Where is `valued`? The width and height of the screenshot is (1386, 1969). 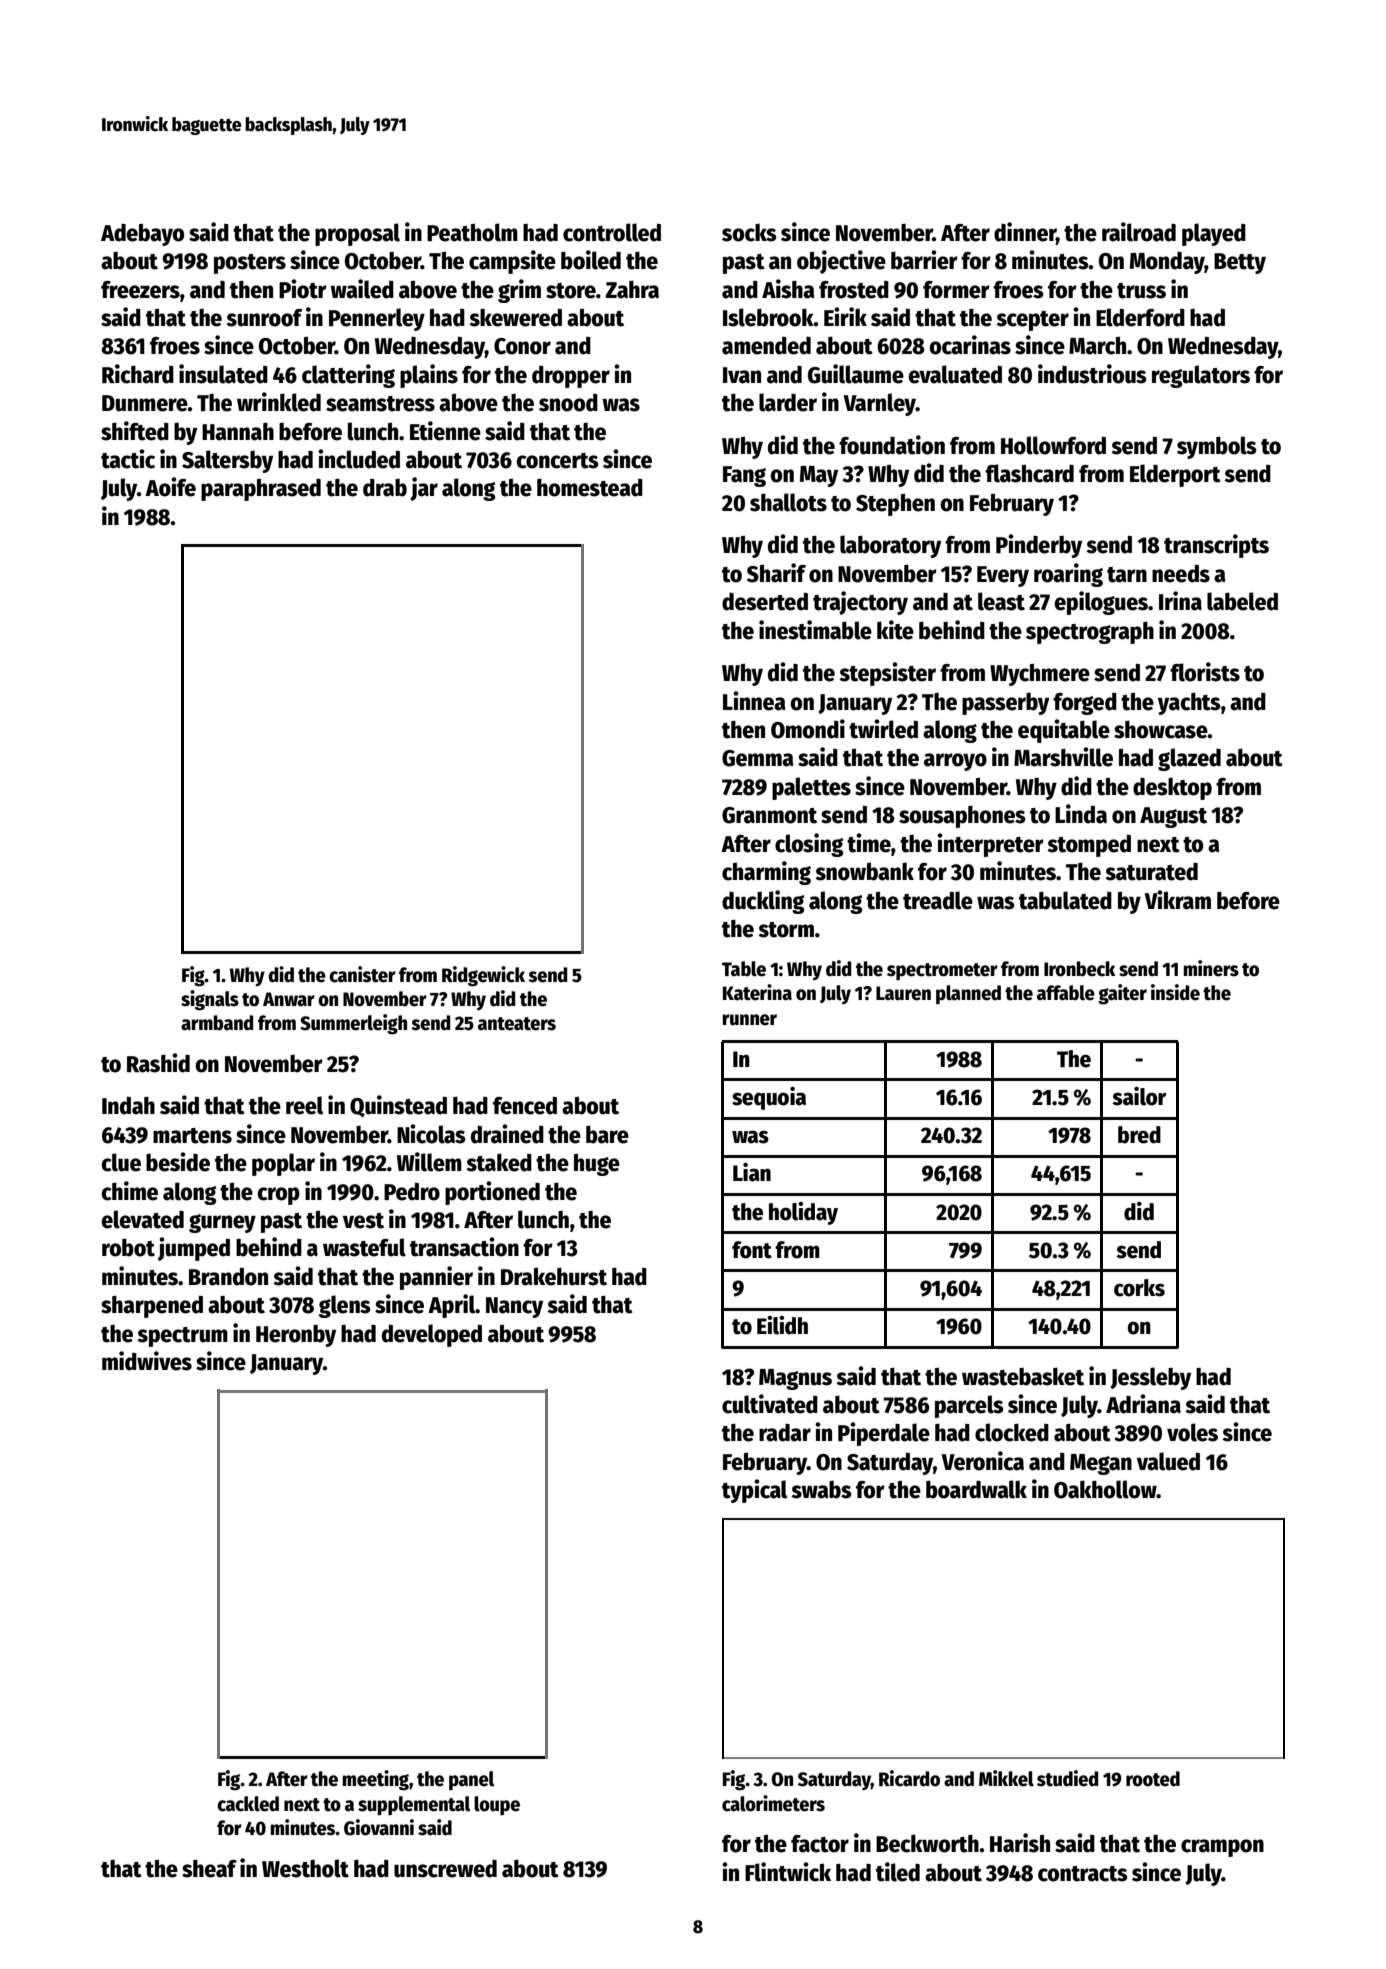 valued is located at coordinates (1168, 1461).
